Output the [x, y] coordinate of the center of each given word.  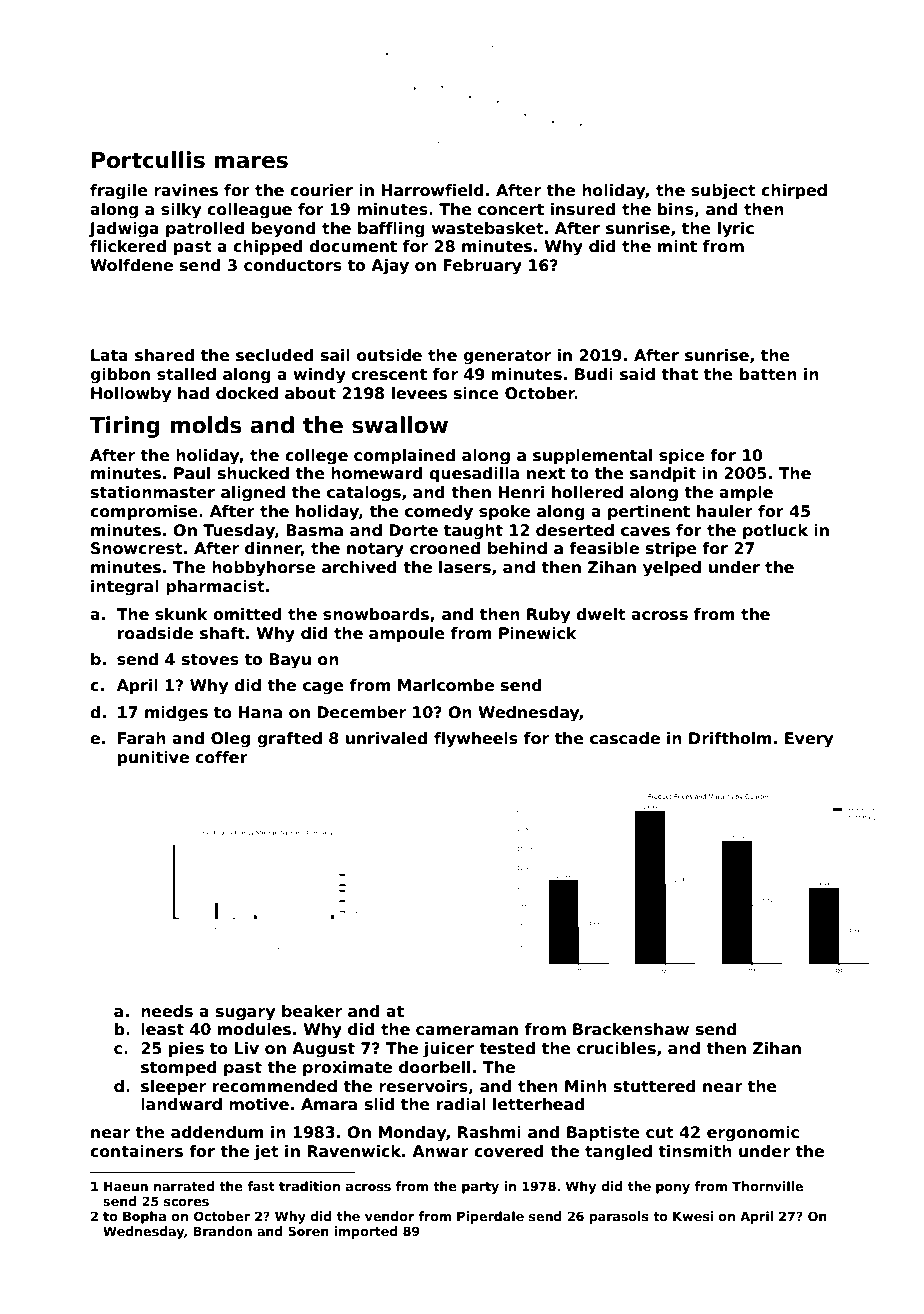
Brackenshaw [631, 1029]
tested [507, 1048]
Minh [586, 1086]
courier [321, 190]
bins [676, 209]
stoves [210, 660]
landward [181, 1104]
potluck [775, 531]
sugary [245, 1014]
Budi [594, 374]
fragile [119, 192]
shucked [253, 473]
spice [681, 456]
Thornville [767, 1186]
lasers [465, 567]
